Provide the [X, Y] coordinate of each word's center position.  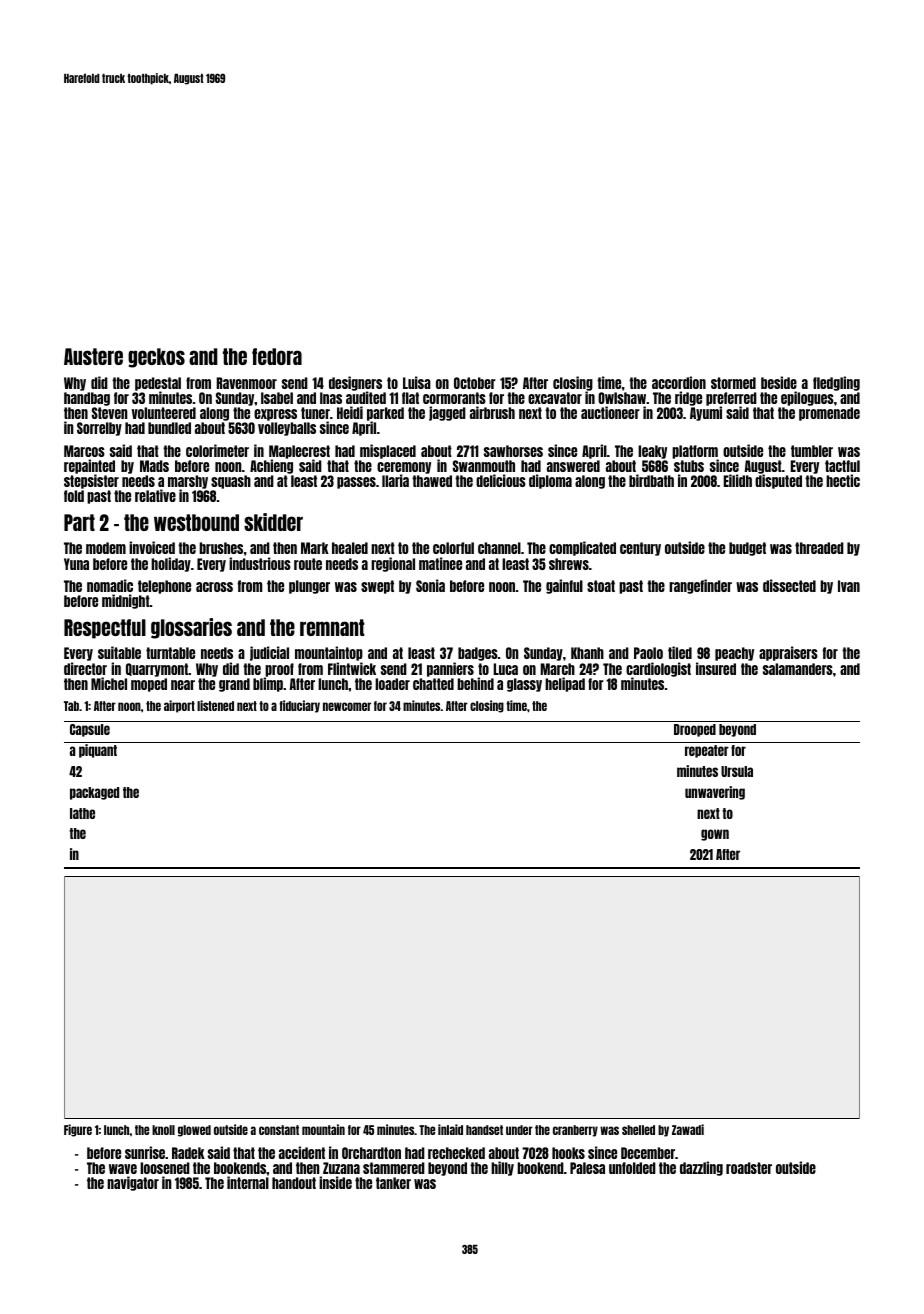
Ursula [737, 771]
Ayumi [706, 413]
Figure [78, 1130]
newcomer [347, 706]
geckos [156, 358]
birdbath [651, 480]
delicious [501, 480]
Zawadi [688, 1129]
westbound [196, 522]
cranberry [575, 1131]
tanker [393, 1183]
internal [248, 1183]
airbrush [492, 412]
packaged [94, 793]
